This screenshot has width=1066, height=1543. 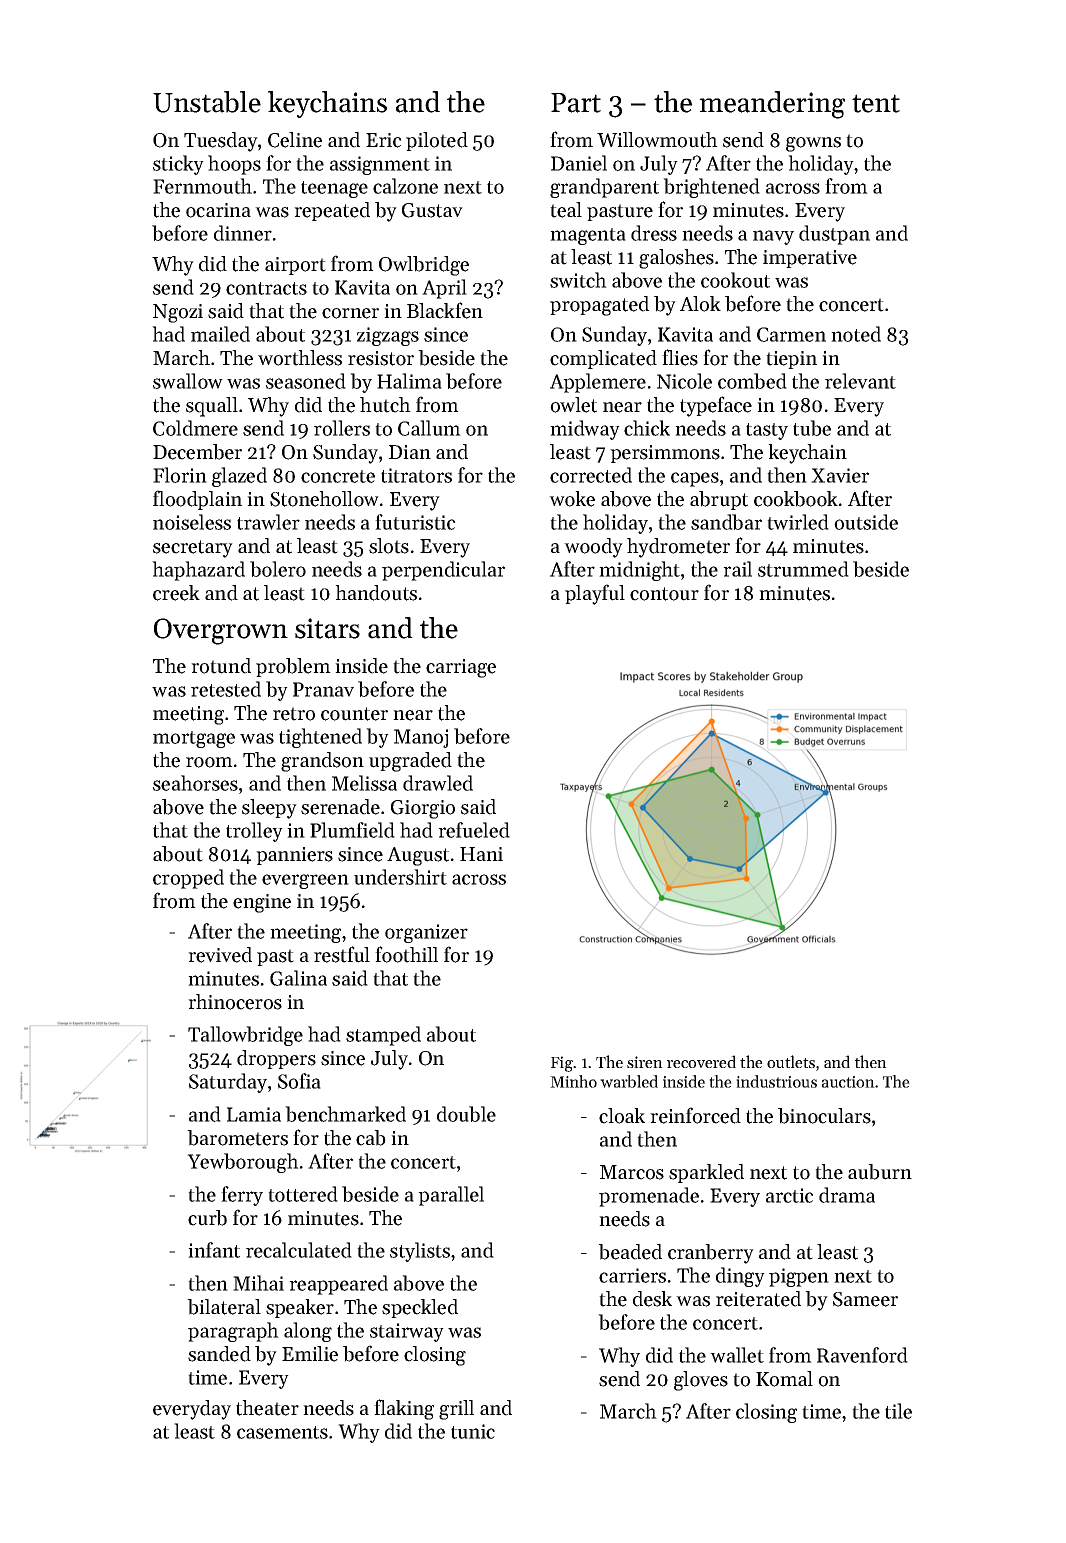 What do you see at coordinates (585, 430) in the screenshot?
I see `midway` at bounding box center [585, 430].
